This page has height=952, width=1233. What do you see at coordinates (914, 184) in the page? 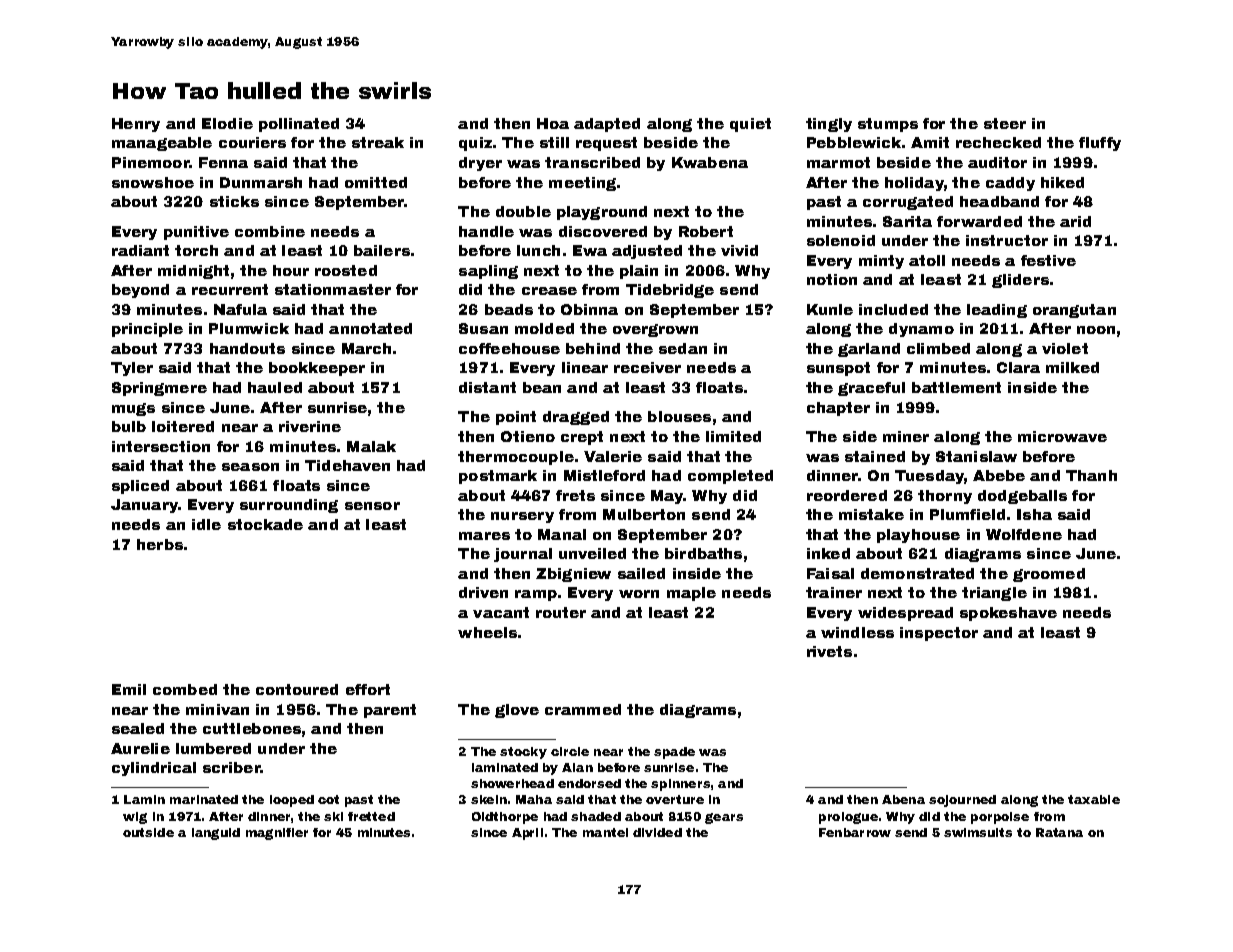
I see `holiday` at bounding box center [914, 184].
